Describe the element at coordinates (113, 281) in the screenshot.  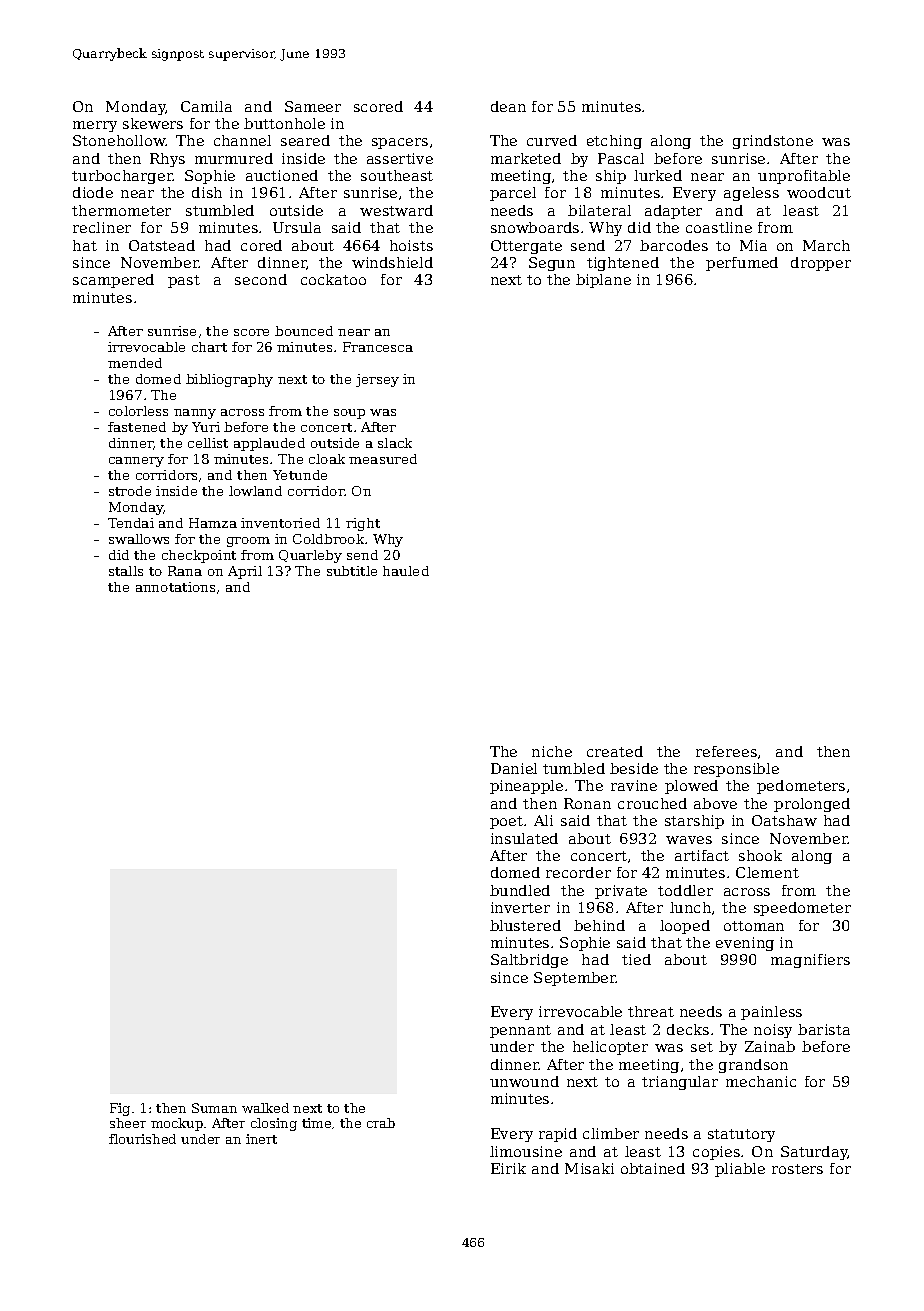
I see `scampered` at that location.
